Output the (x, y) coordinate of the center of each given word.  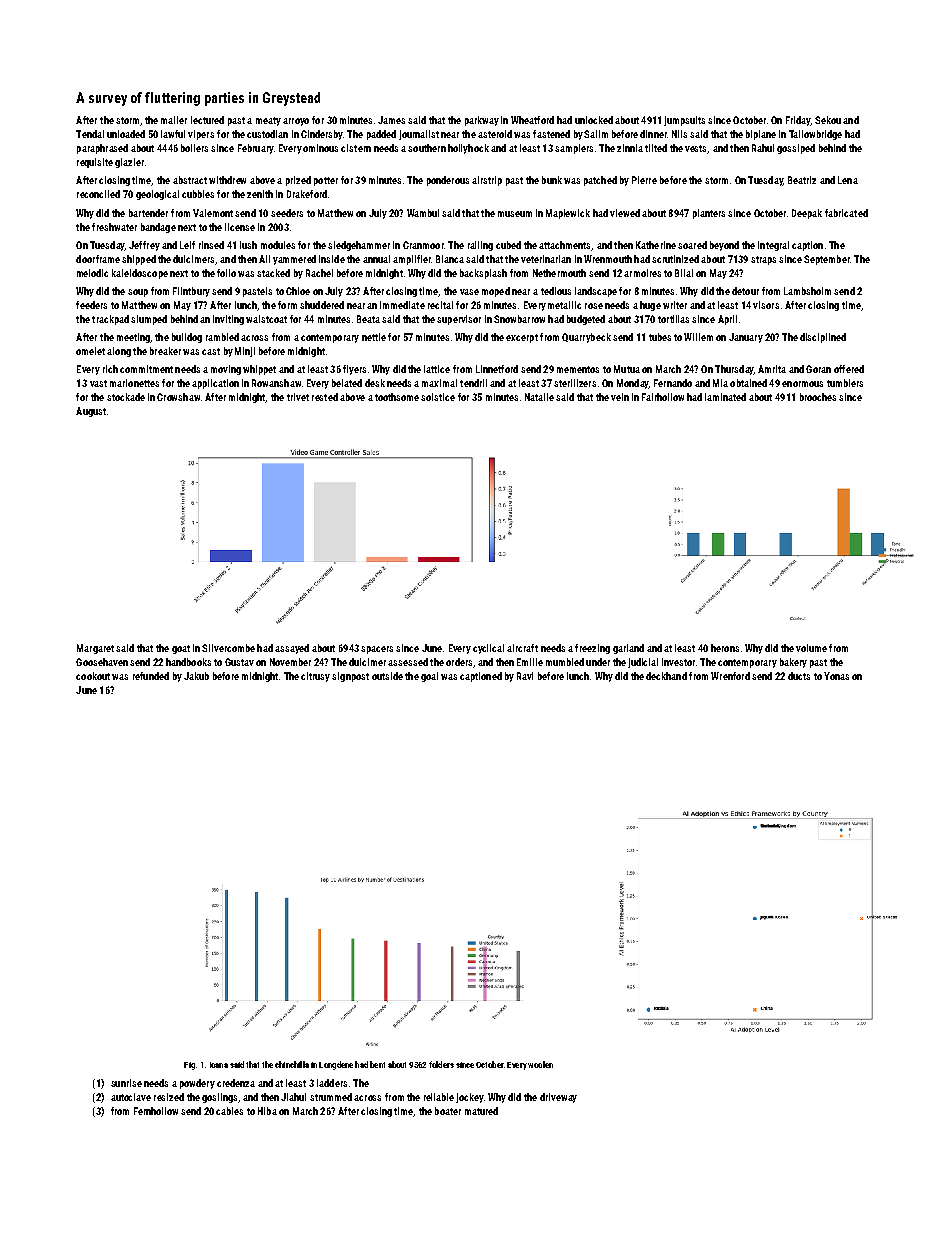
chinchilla (292, 1064)
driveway (558, 1098)
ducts (799, 676)
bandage (158, 228)
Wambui (423, 213)
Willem (698, 337)
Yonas (836, 676)
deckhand (666, 676)
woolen (540, 1064)
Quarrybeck (586, 338)
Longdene (336, 1065)
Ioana (219, 1065)
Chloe (298, 291)
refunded (151, 676)
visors (766, 305)
